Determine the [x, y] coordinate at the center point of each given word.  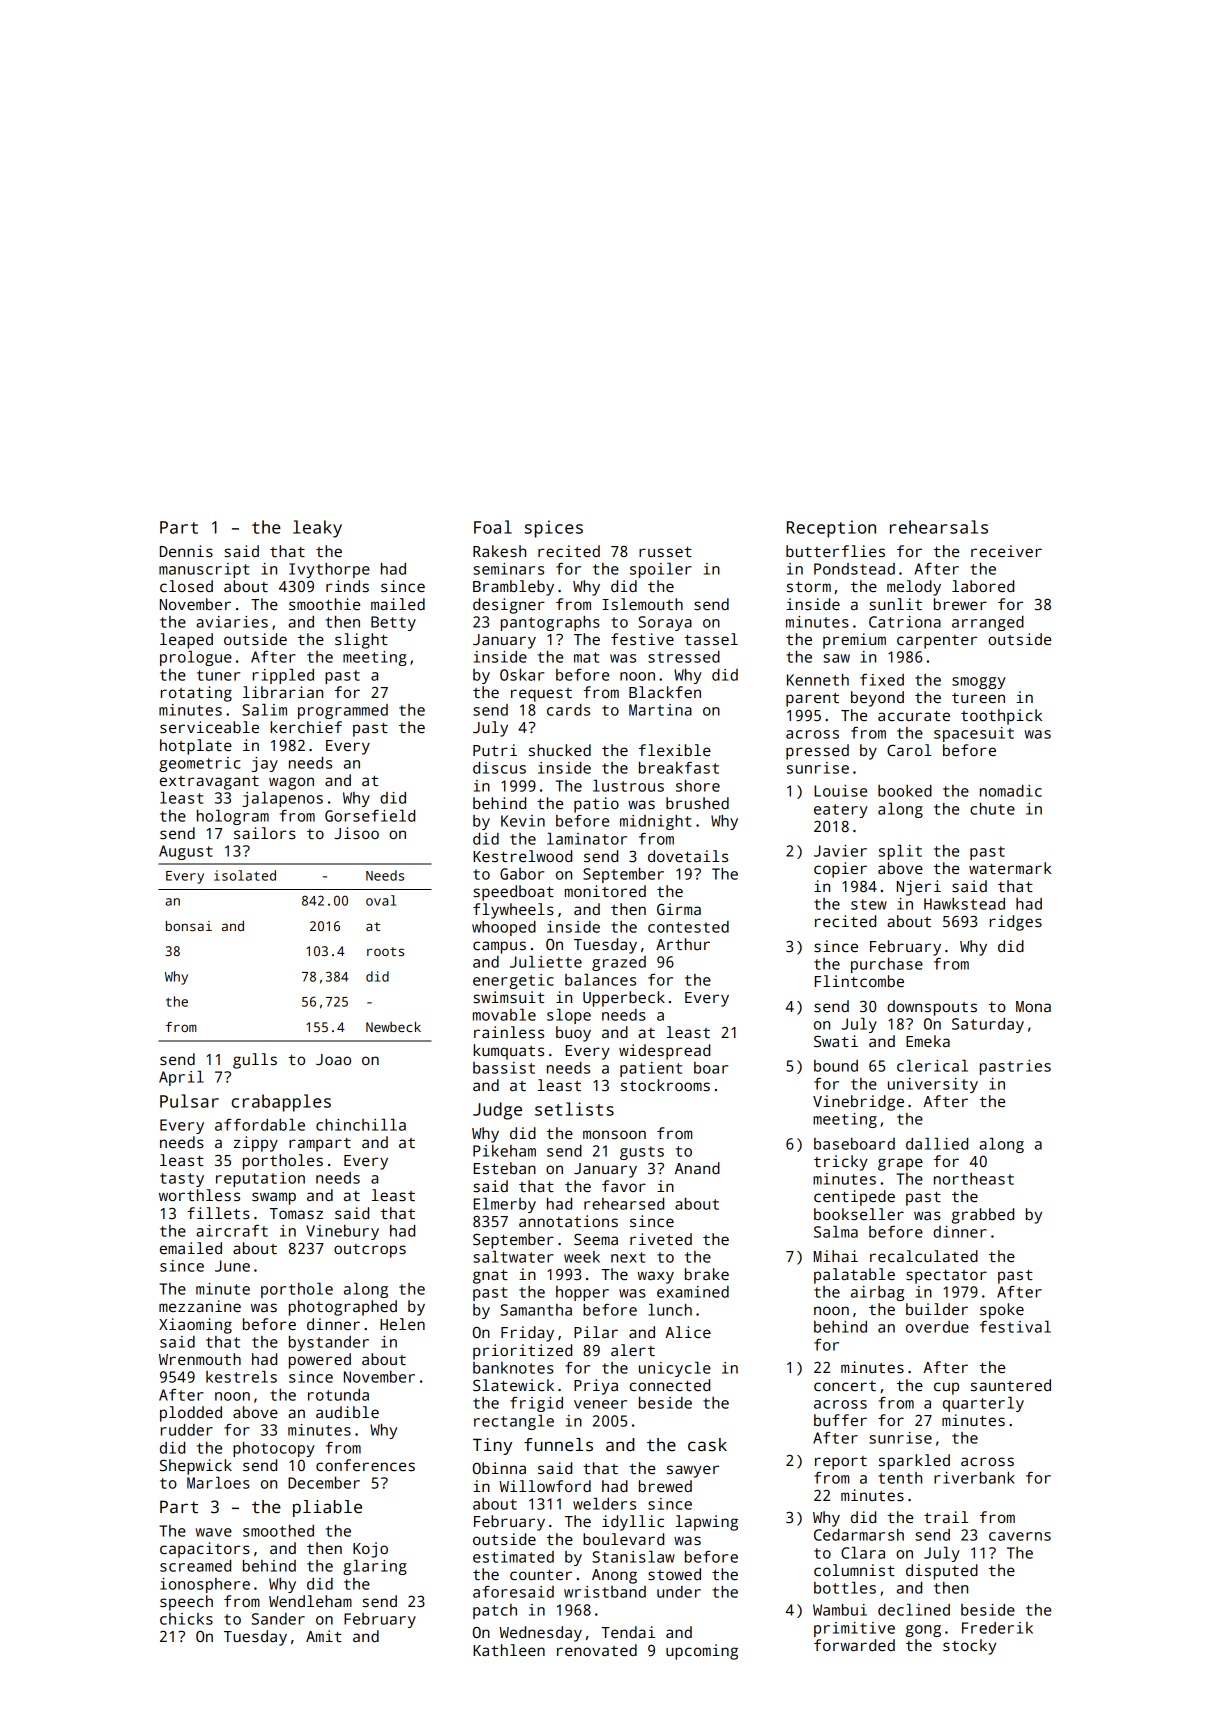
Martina [660, 710]
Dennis [186, 551]
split [900, 852]
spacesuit [974, 734]
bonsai [189, 926]
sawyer [693, 1471]
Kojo [370, 1550]
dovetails [688, 856]
